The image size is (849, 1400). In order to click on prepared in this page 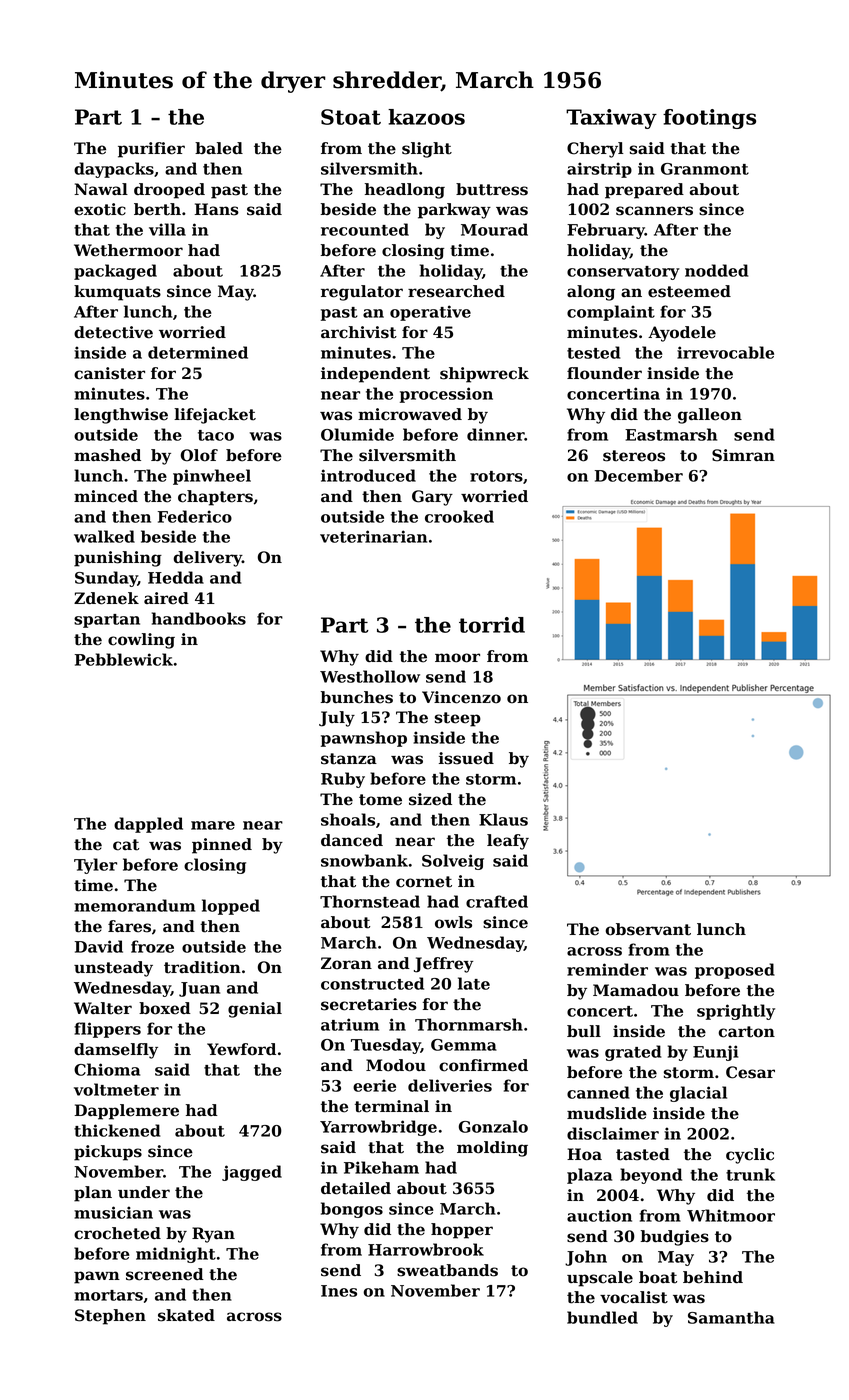, I will do `click(644, 191)`.
